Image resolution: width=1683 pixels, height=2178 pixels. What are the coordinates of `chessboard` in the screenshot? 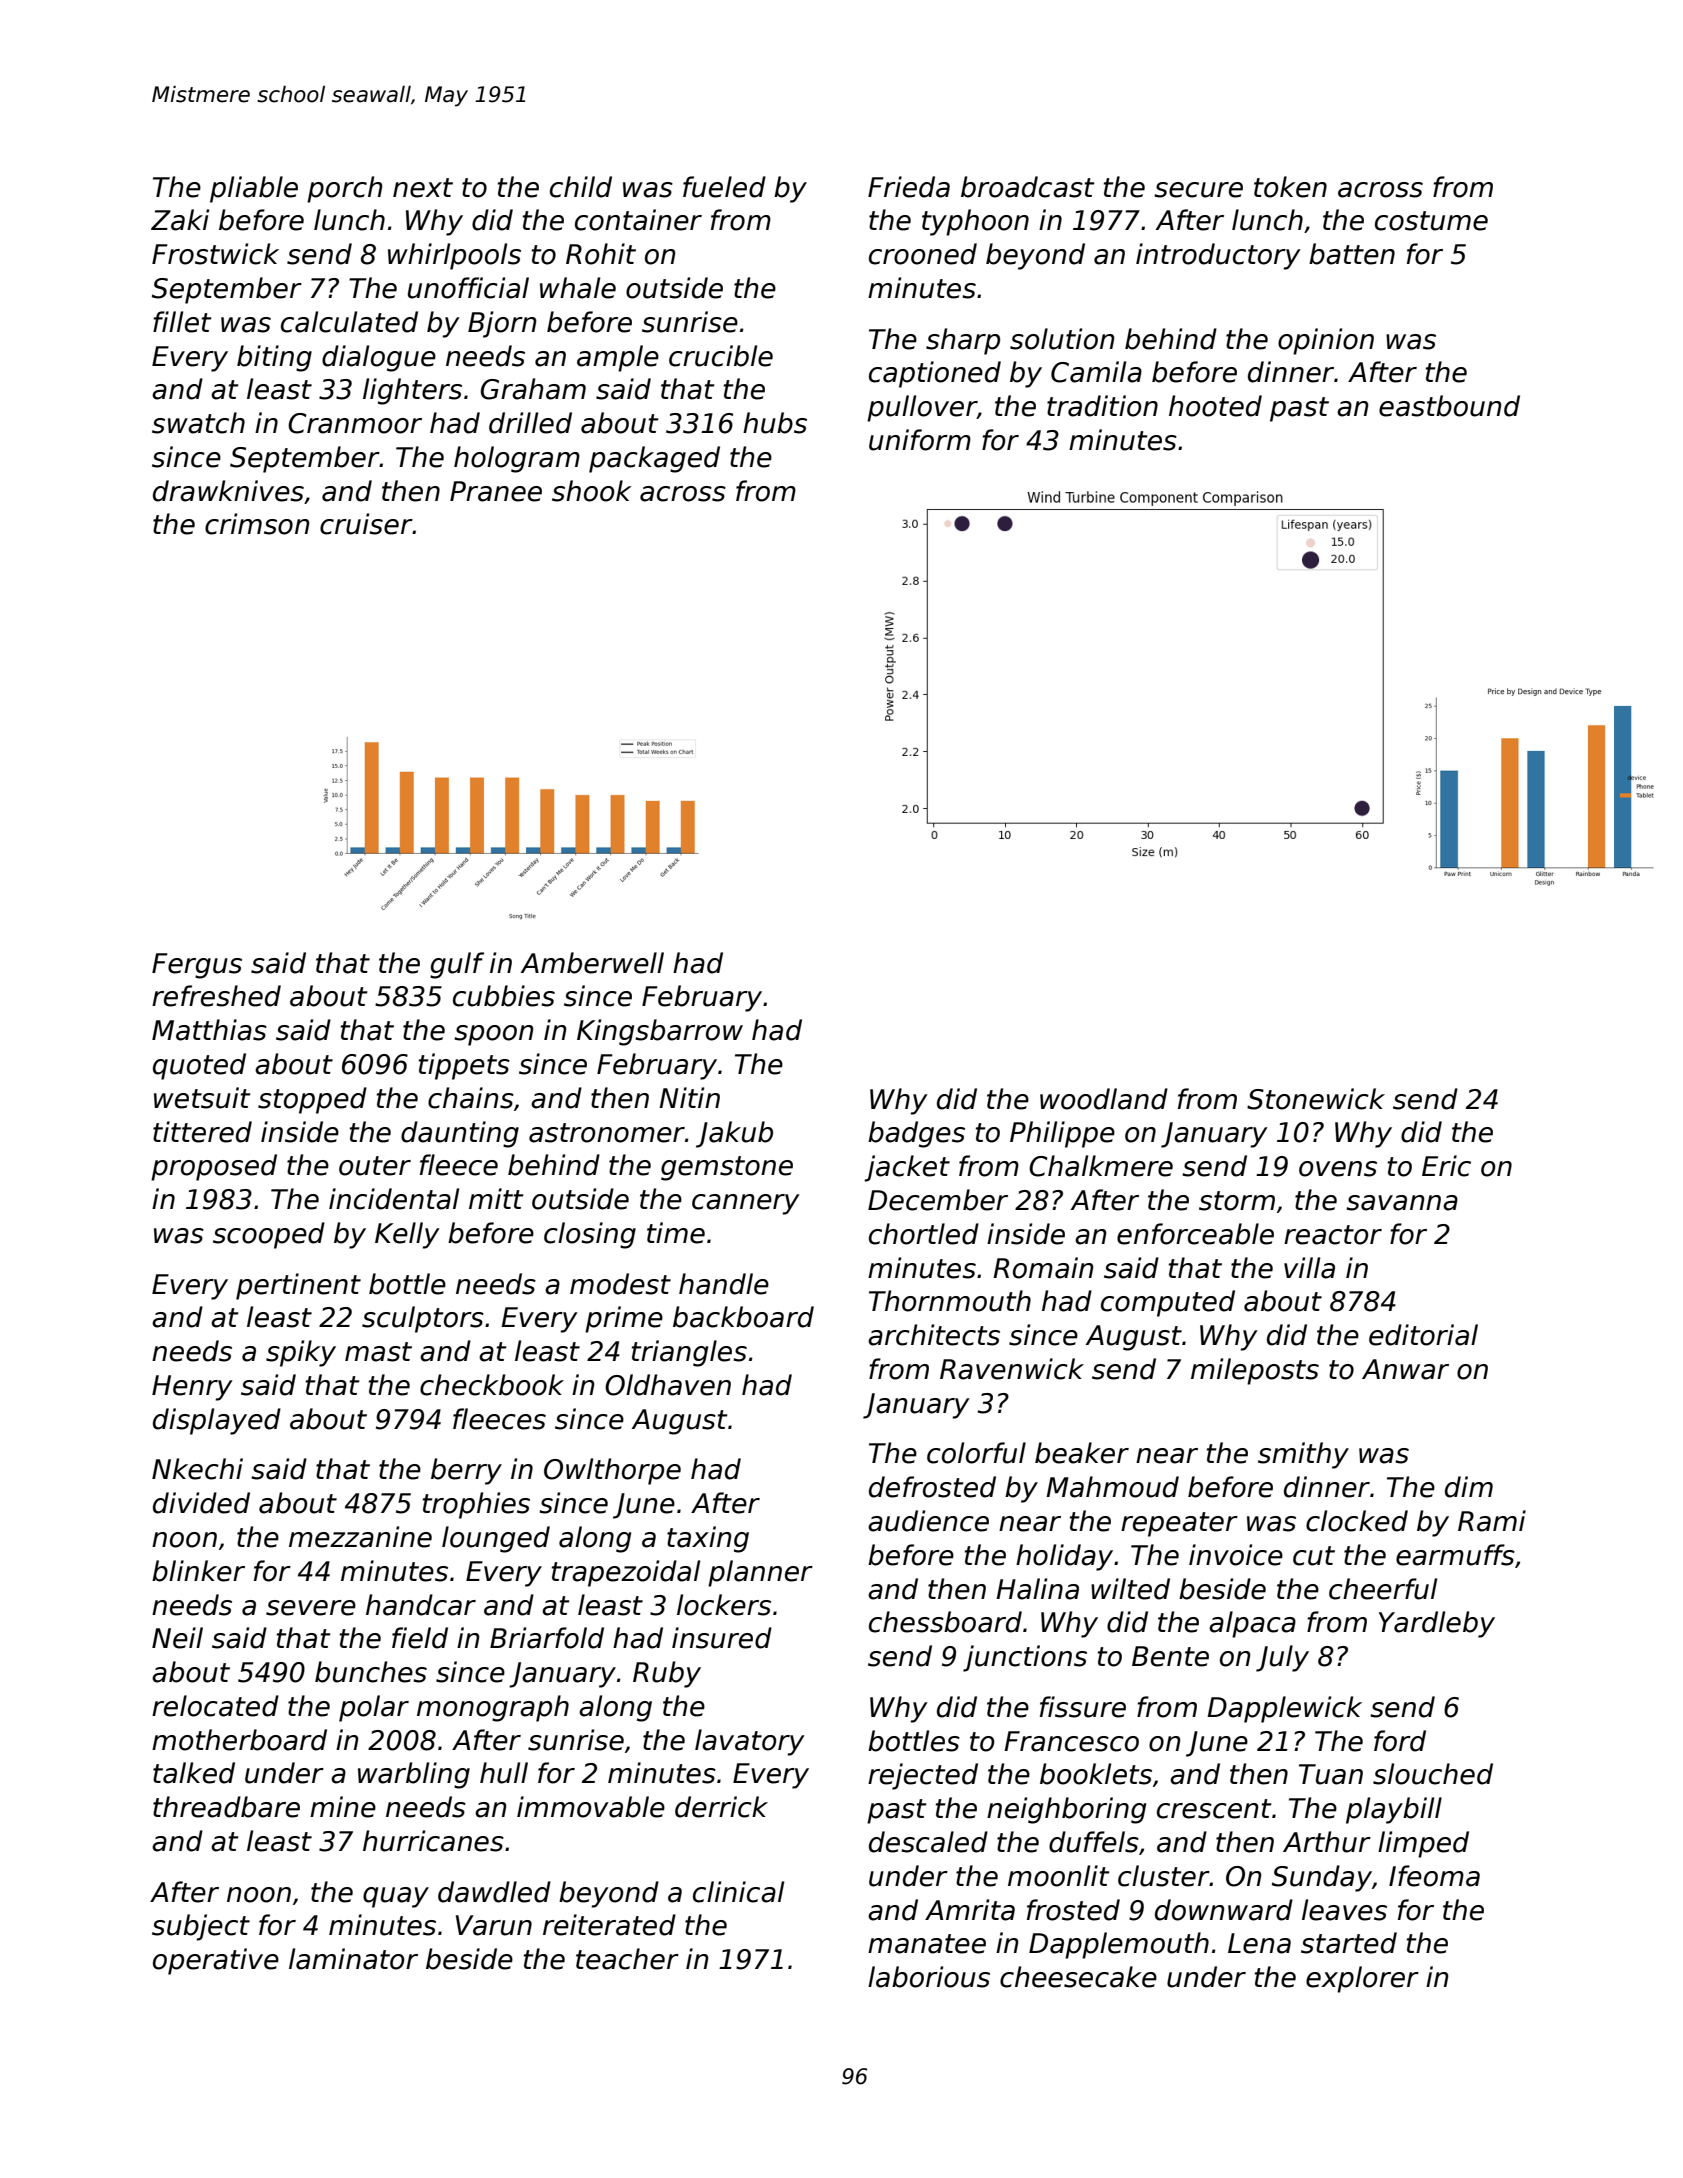 It's located at (945, 1622).
